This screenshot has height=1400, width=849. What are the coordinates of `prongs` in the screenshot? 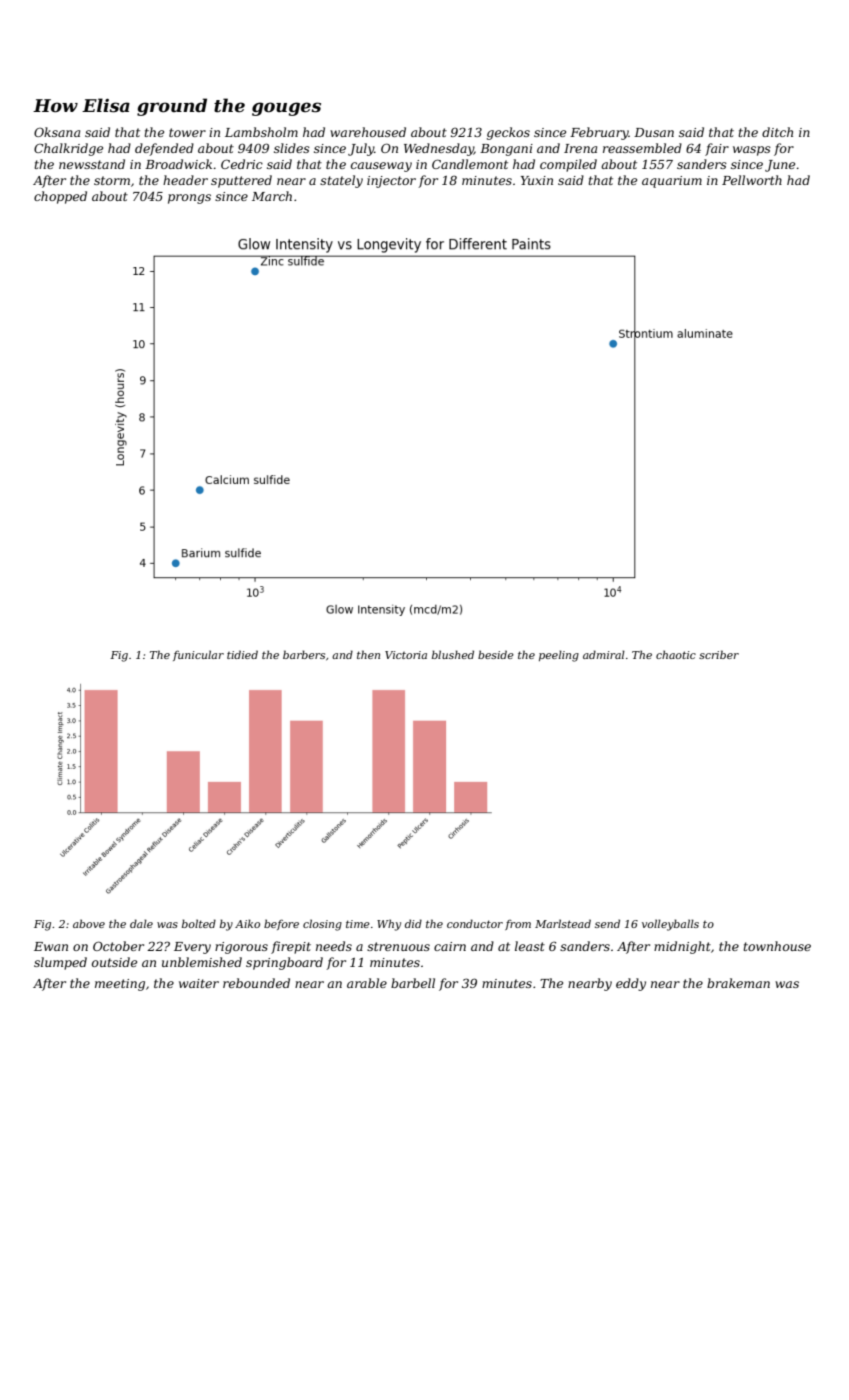 It's located at (189, 199).
